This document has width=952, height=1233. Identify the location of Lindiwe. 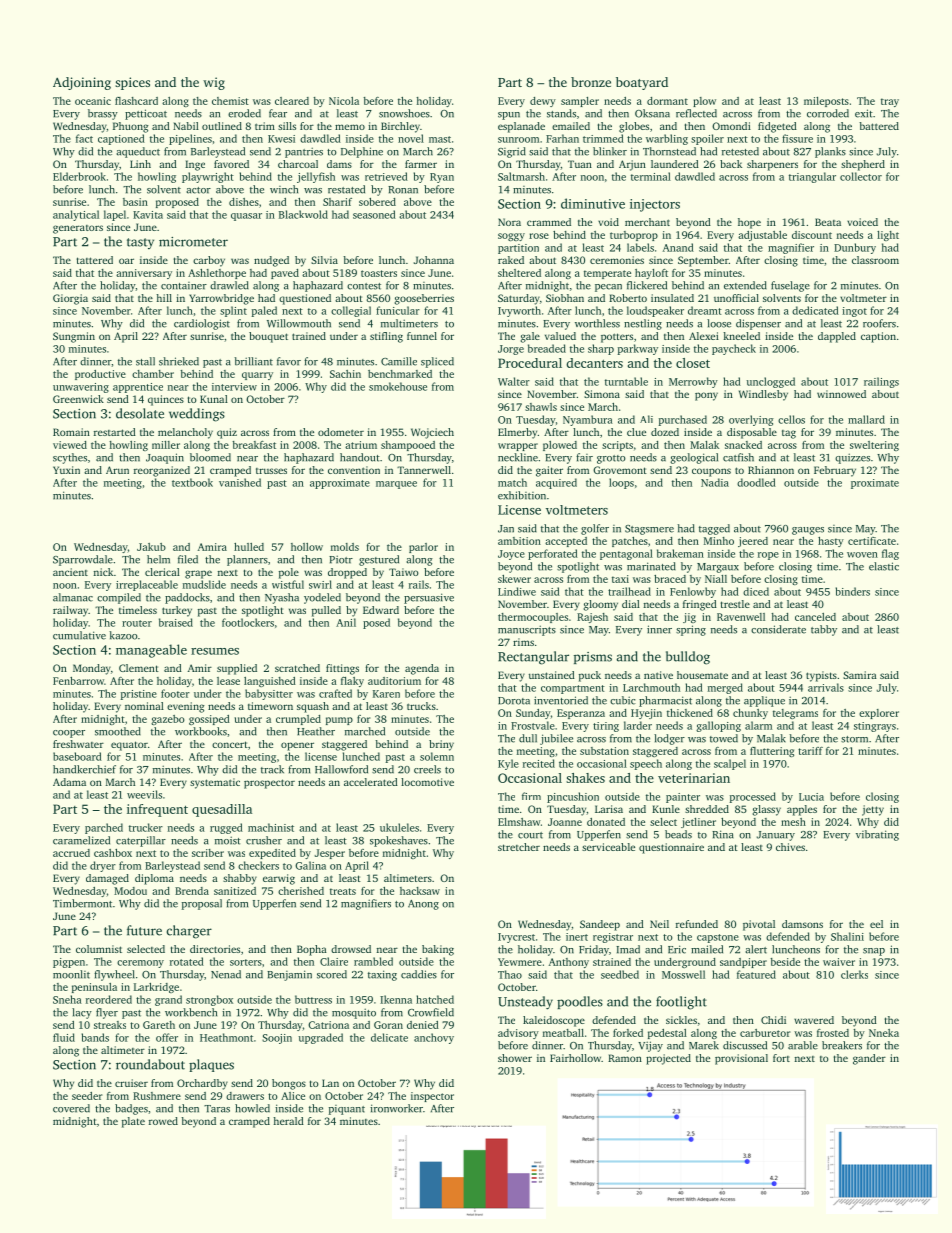
(517, 591).
